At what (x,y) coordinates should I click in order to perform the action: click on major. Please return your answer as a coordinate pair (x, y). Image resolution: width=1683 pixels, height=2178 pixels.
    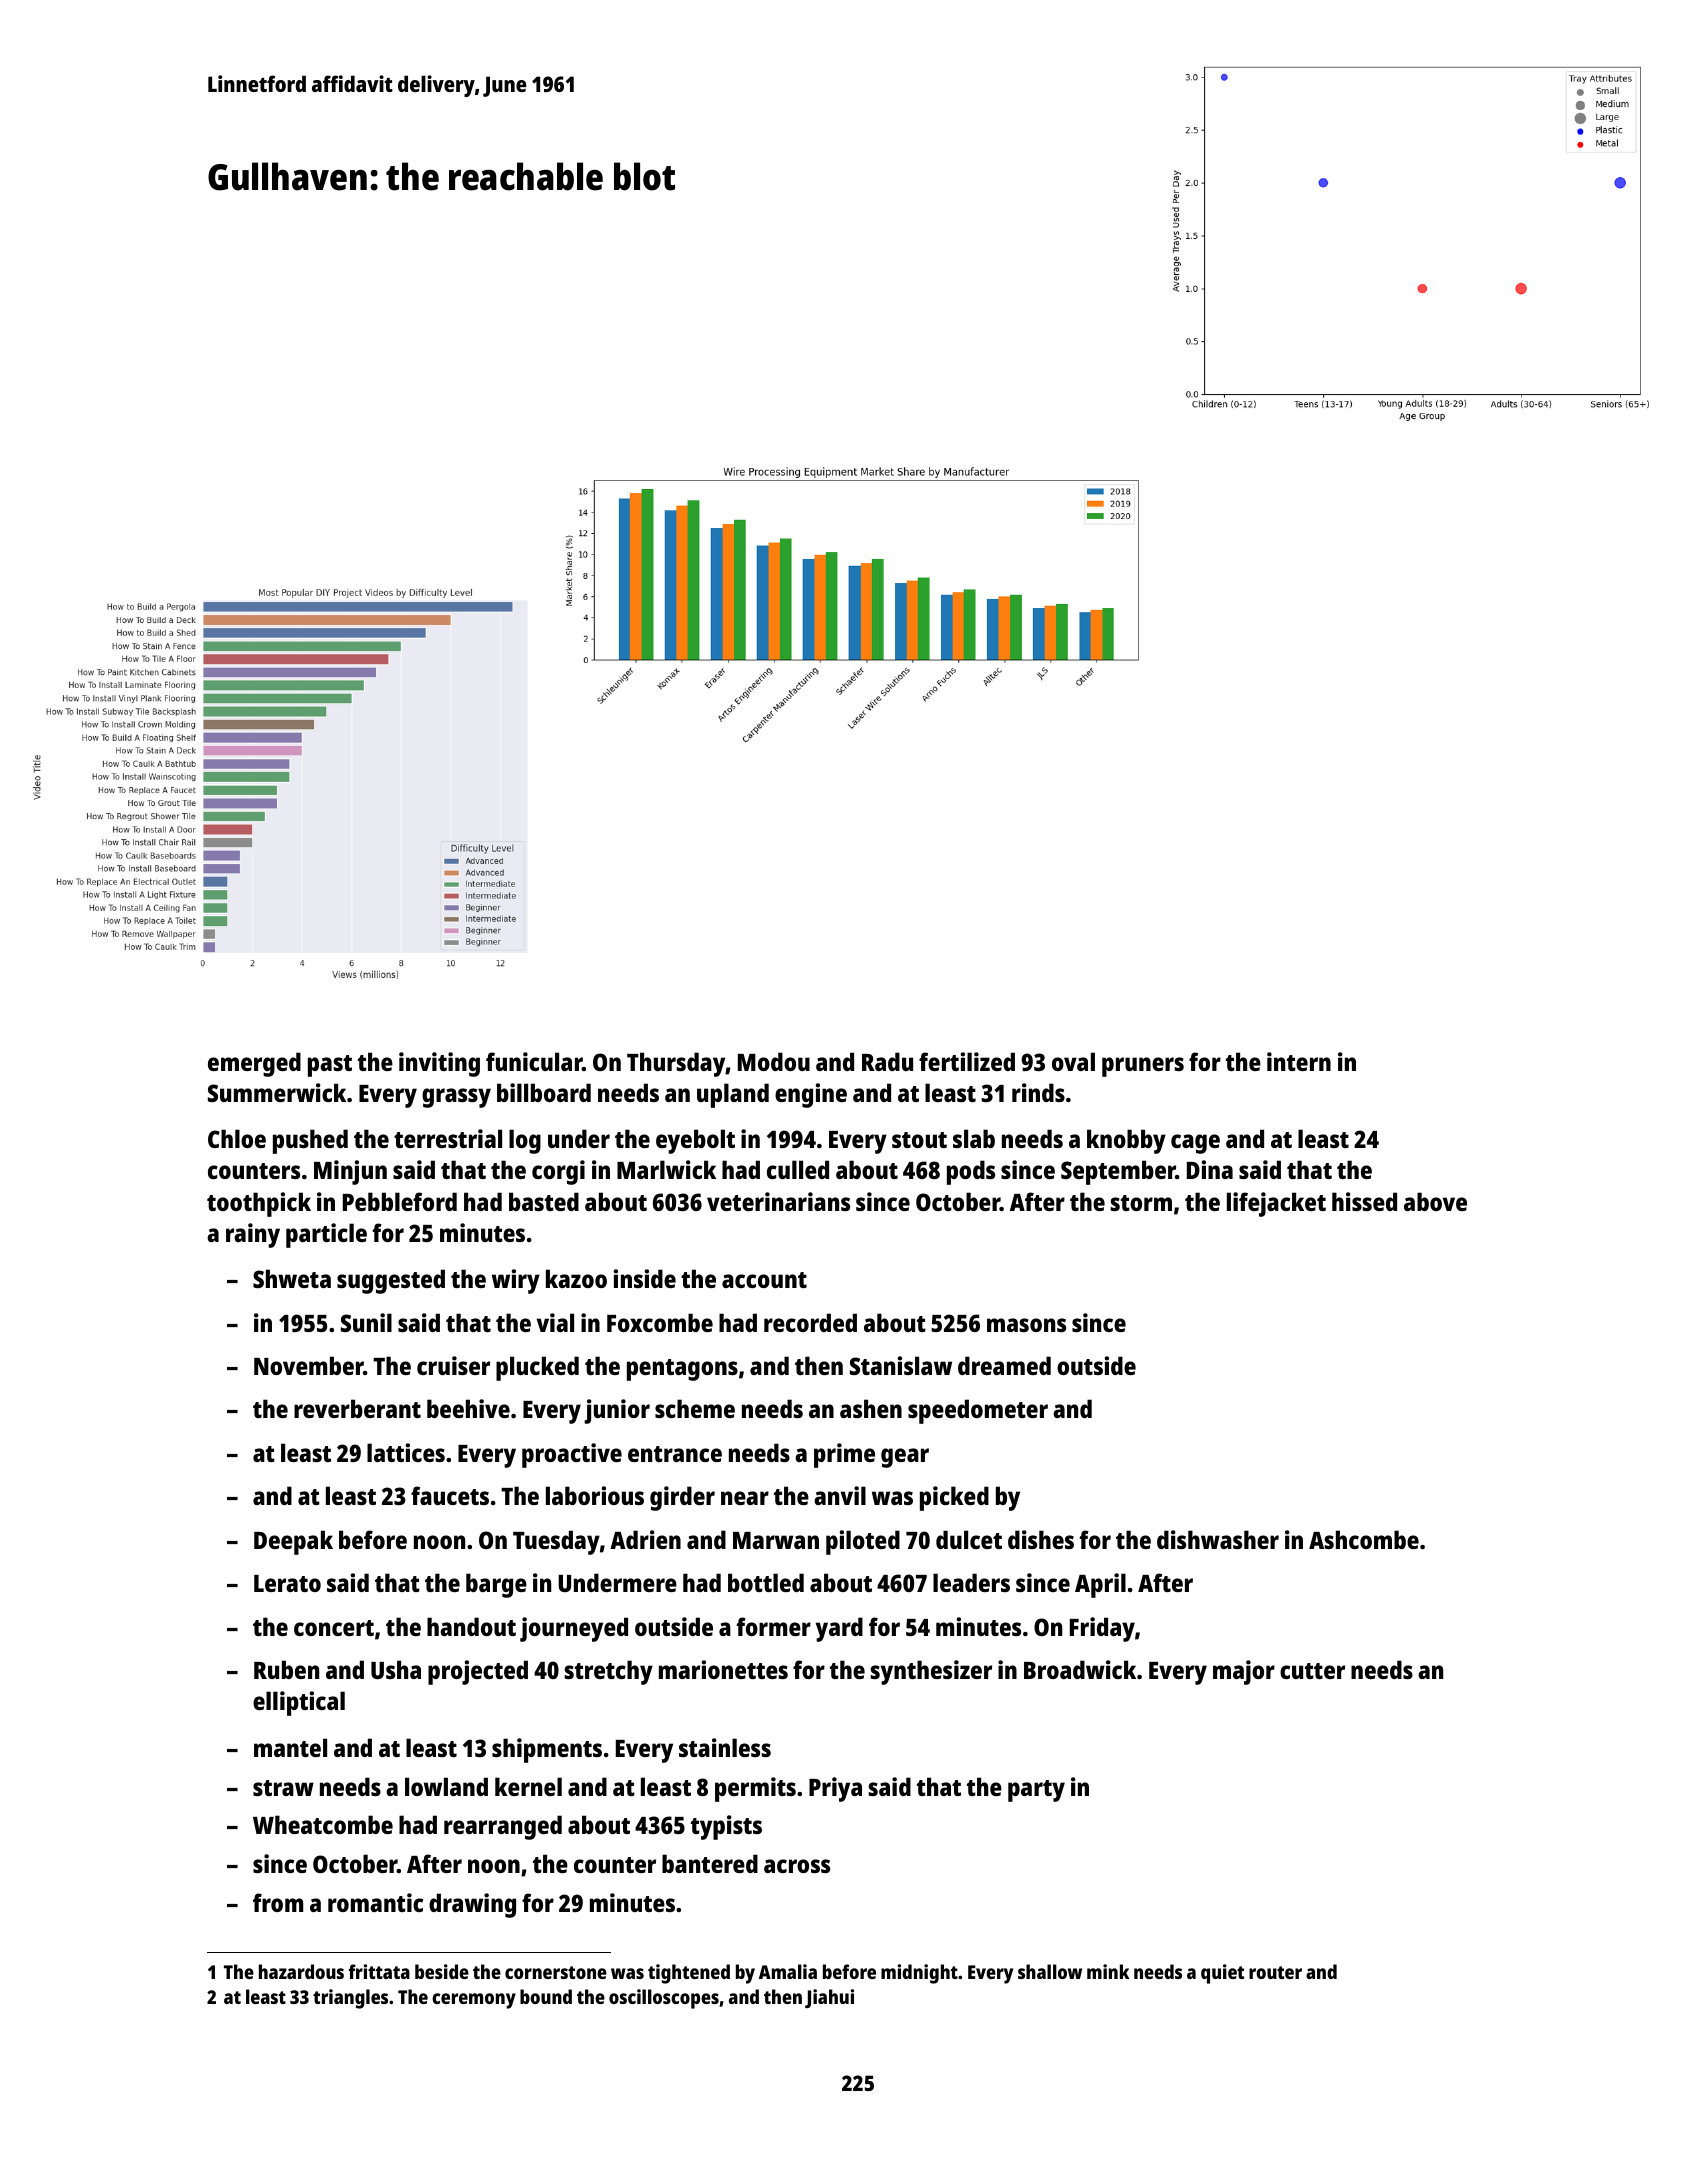
    Looking at the image, I should click on (1244, 1672).
